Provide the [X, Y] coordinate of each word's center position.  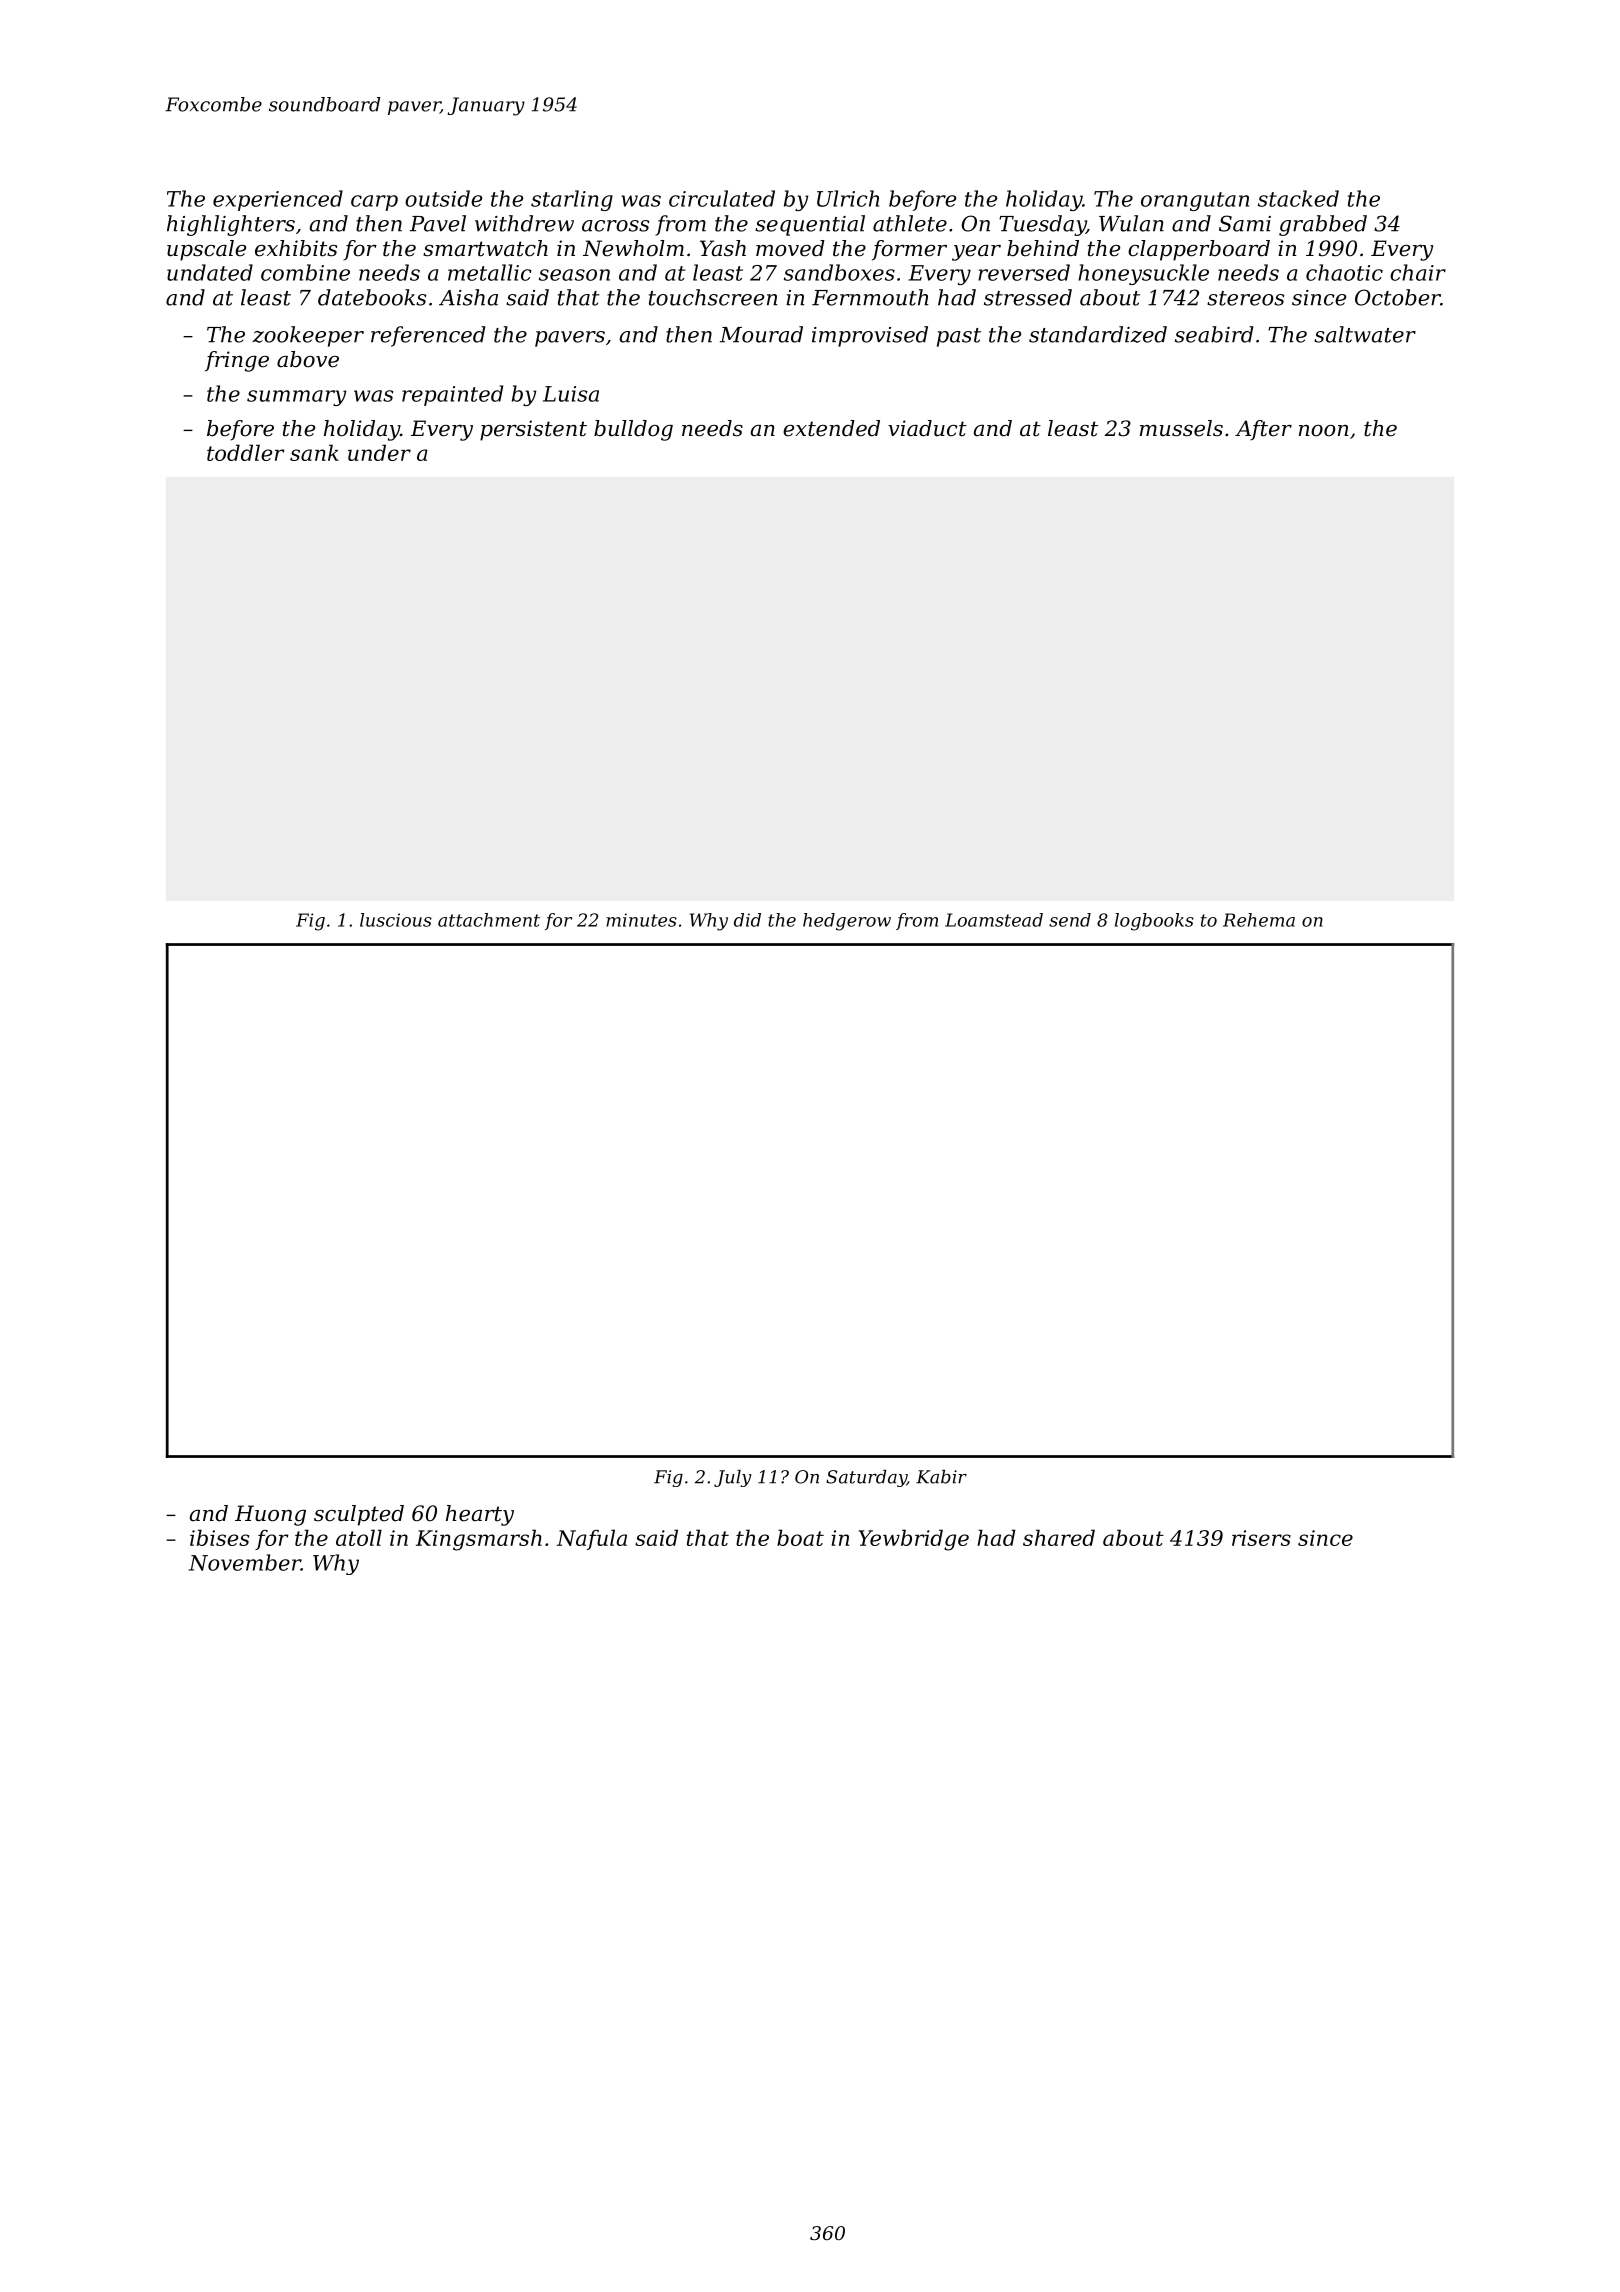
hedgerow [847, 922]
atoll [359, 1537]
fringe [237, 361]
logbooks [1154, 922]
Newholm [633, 248]
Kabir [941, 1477]
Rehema [1259, 920]
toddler [245, 452]
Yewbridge [914, 1540]
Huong [270, 1515]
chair [1418, 272]
